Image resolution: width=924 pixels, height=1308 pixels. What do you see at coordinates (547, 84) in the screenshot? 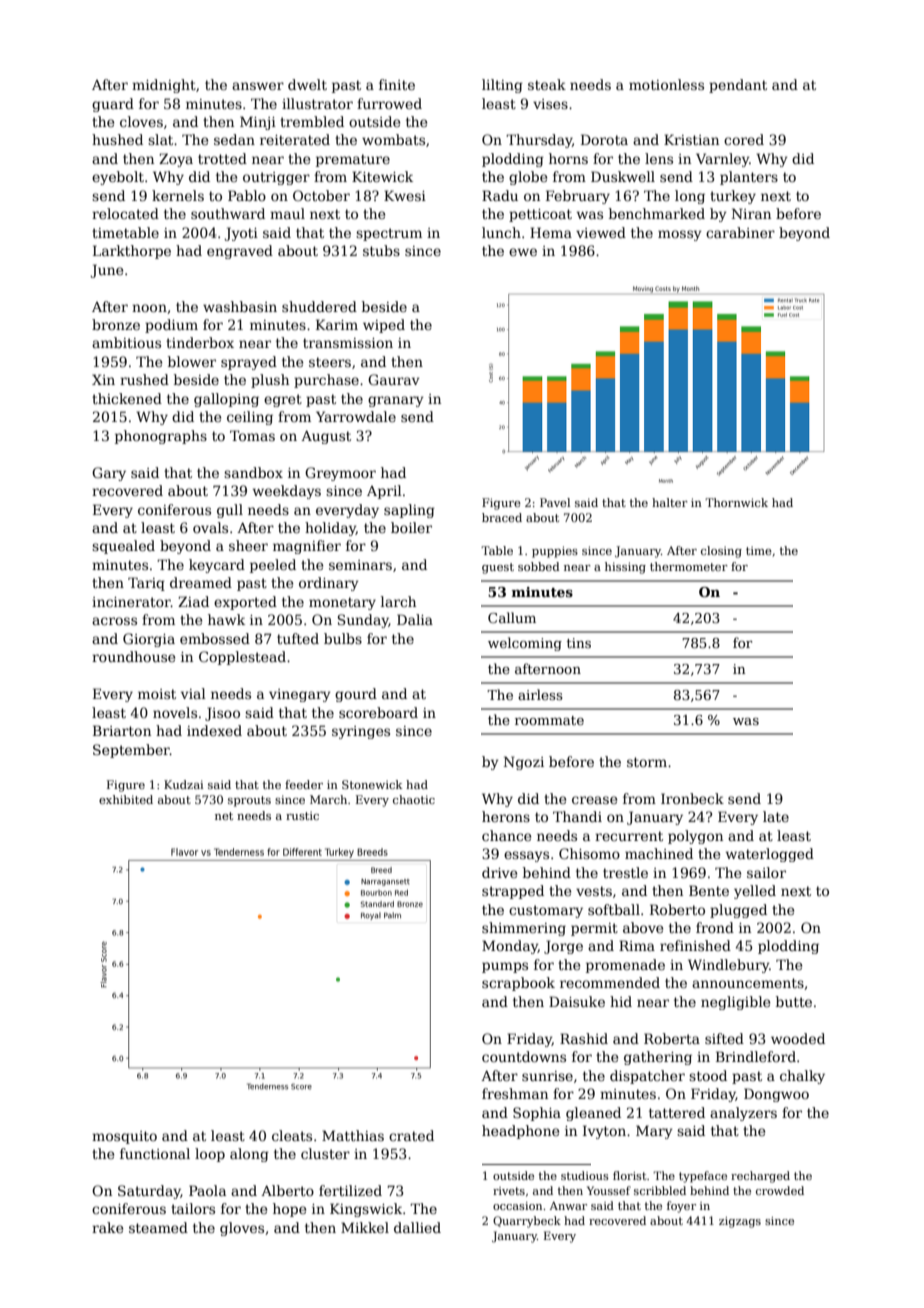
I see `steak` at bounding box center [547, 84].
